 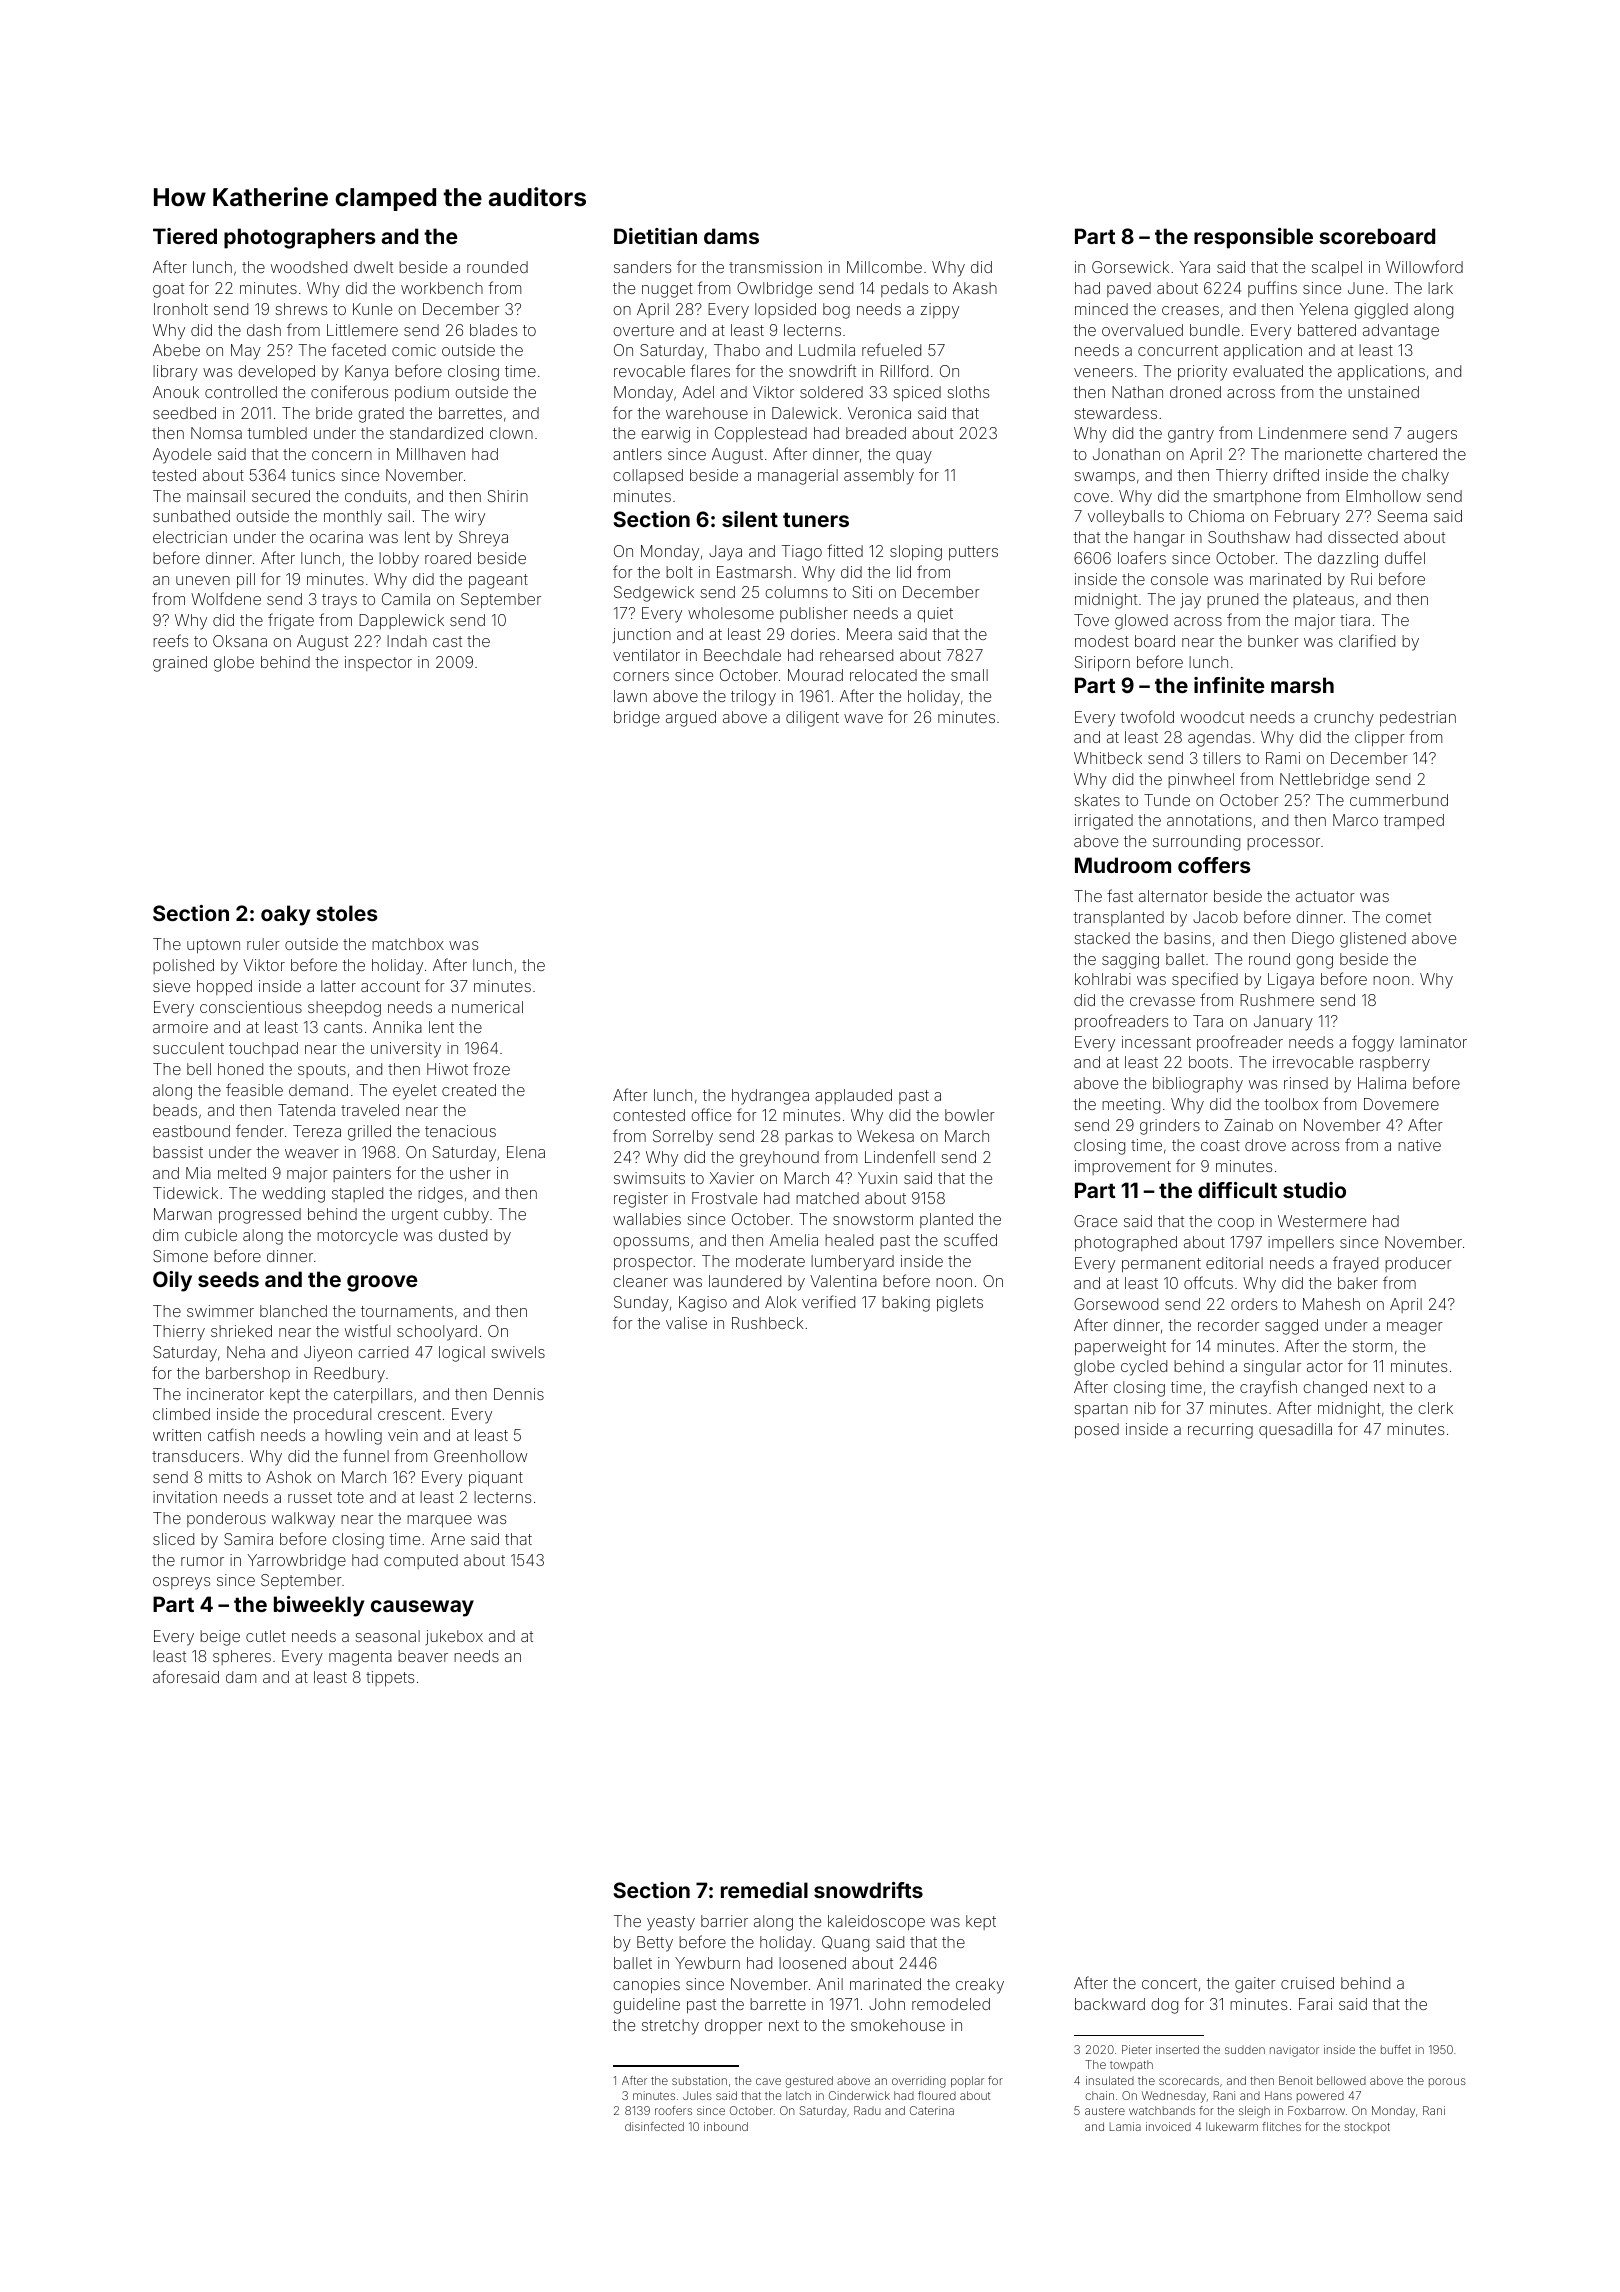 What do you see at coordinates (1295, 1430) in the screenshot?
I see `quesadilla` at bounding box center [1295, 1430].
